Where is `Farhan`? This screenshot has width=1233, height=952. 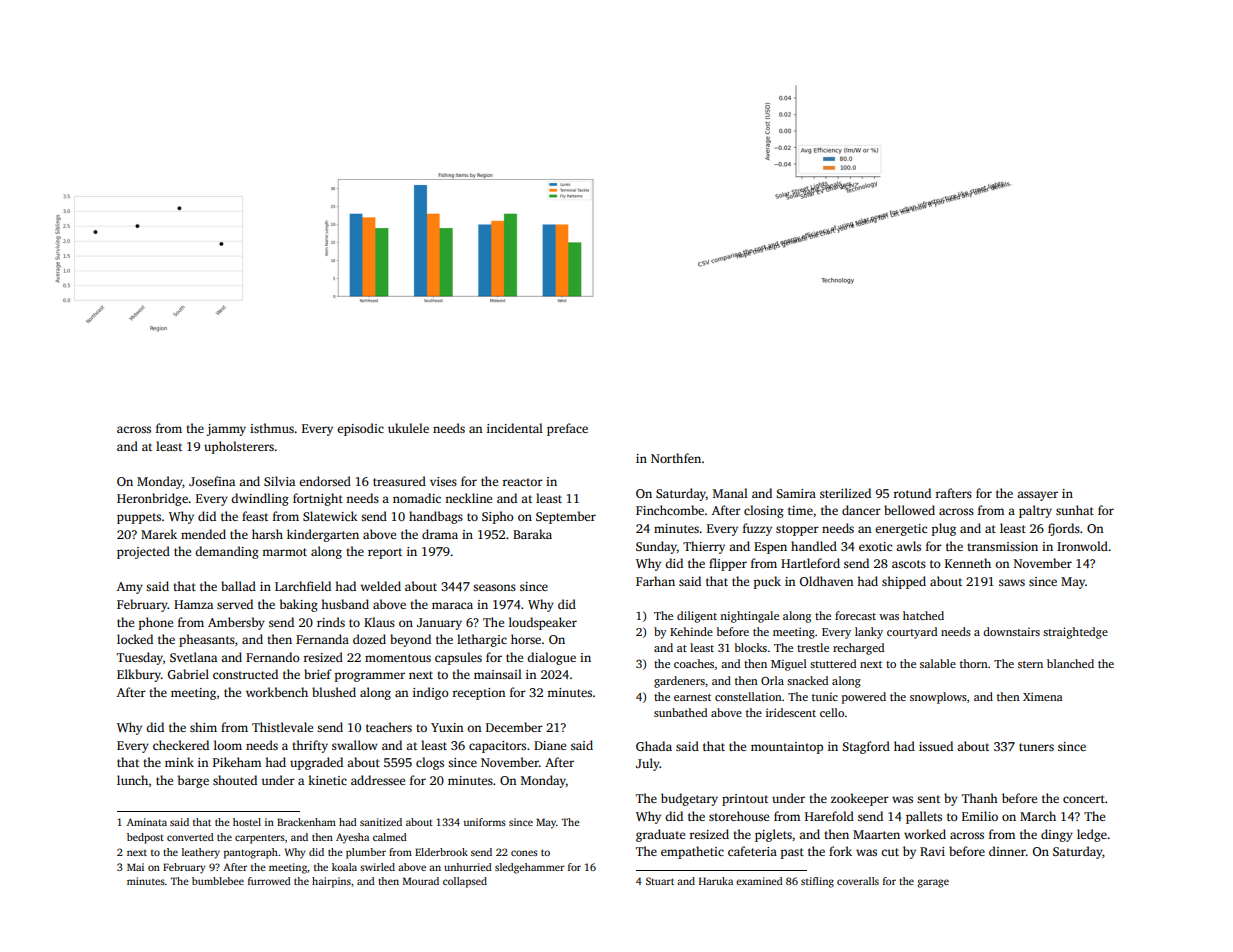 Farhan is located at coordinates (655, 581).
